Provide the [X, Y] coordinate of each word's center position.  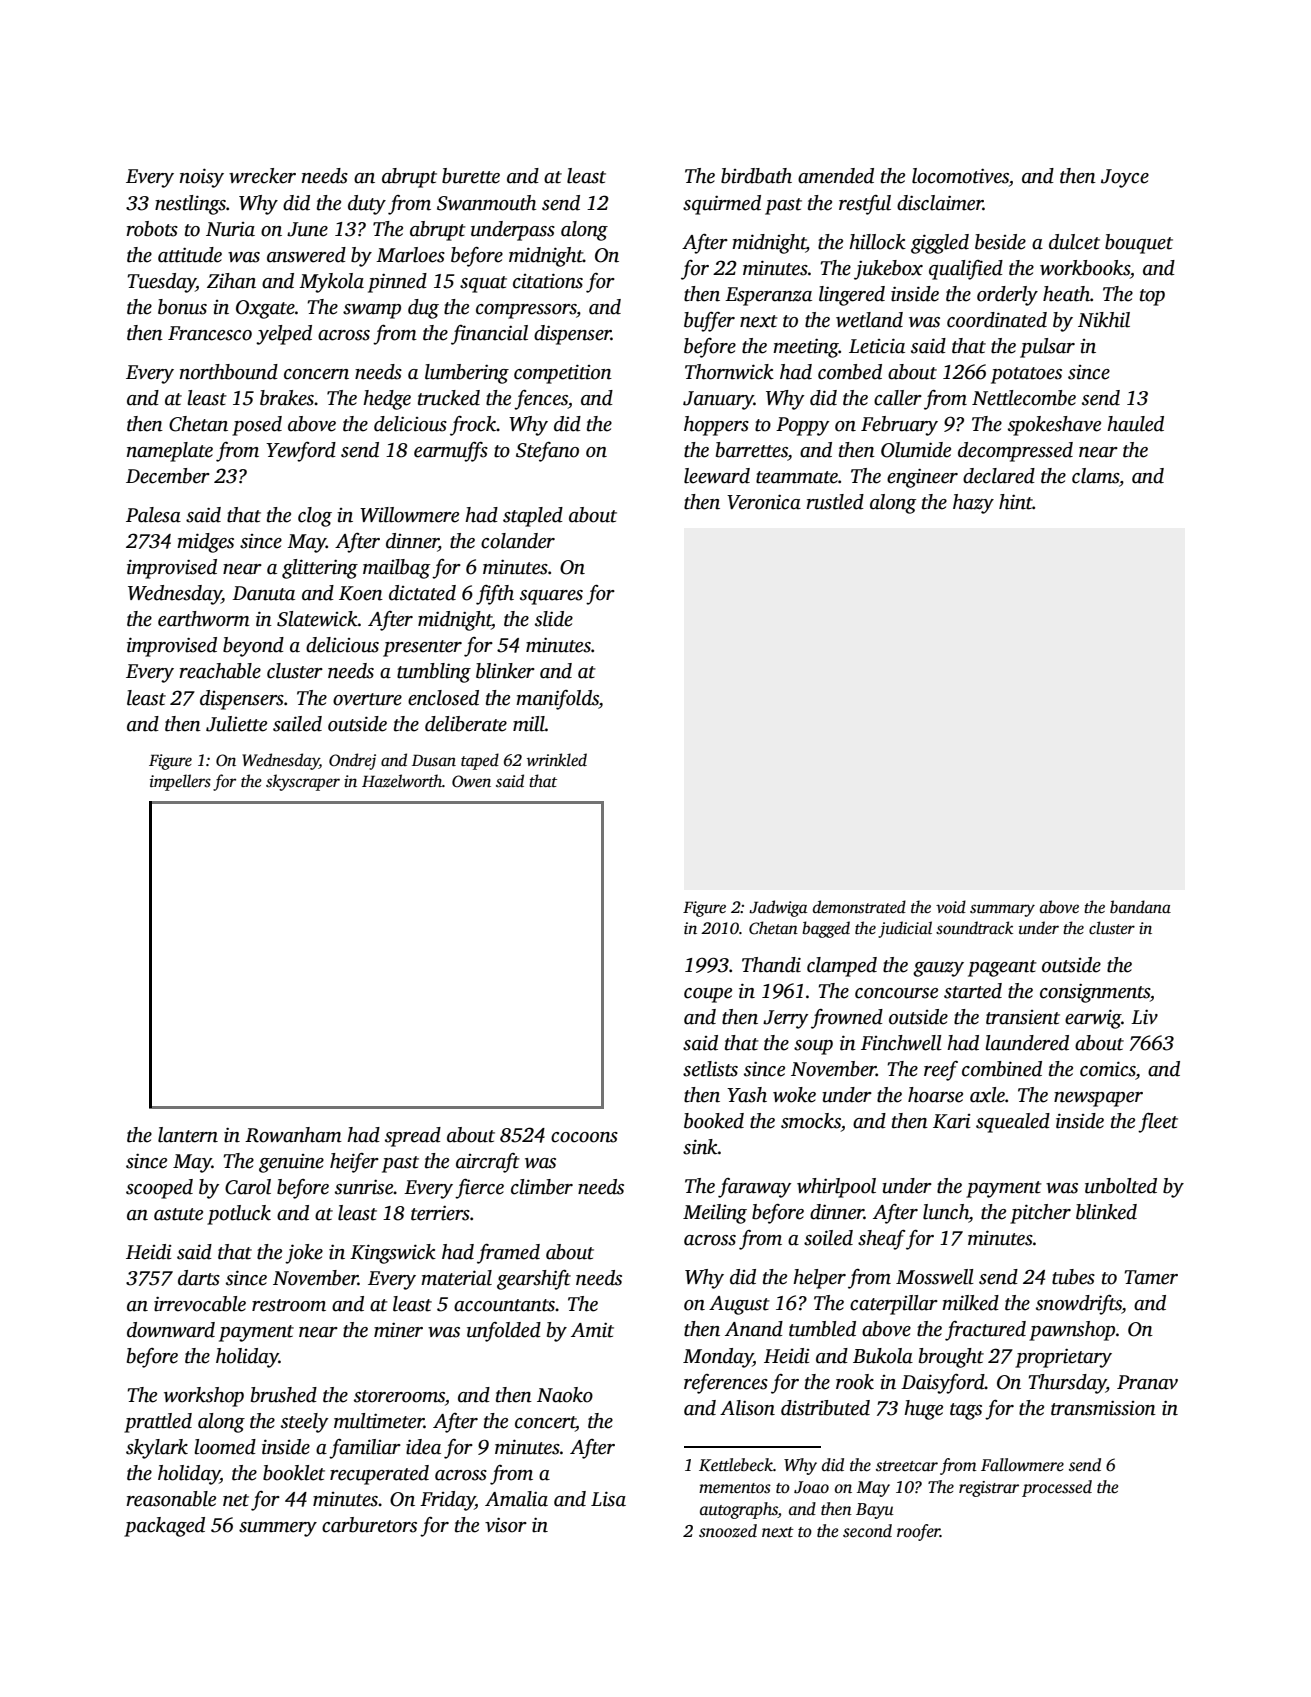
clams [1095, 476]
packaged [164, 1527]
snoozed [728, 1531]
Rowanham [293, 1135]
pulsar [1047, 348]
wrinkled [557, 760]
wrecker [262, 176]
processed [1057, 1488]
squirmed [722, 205]
